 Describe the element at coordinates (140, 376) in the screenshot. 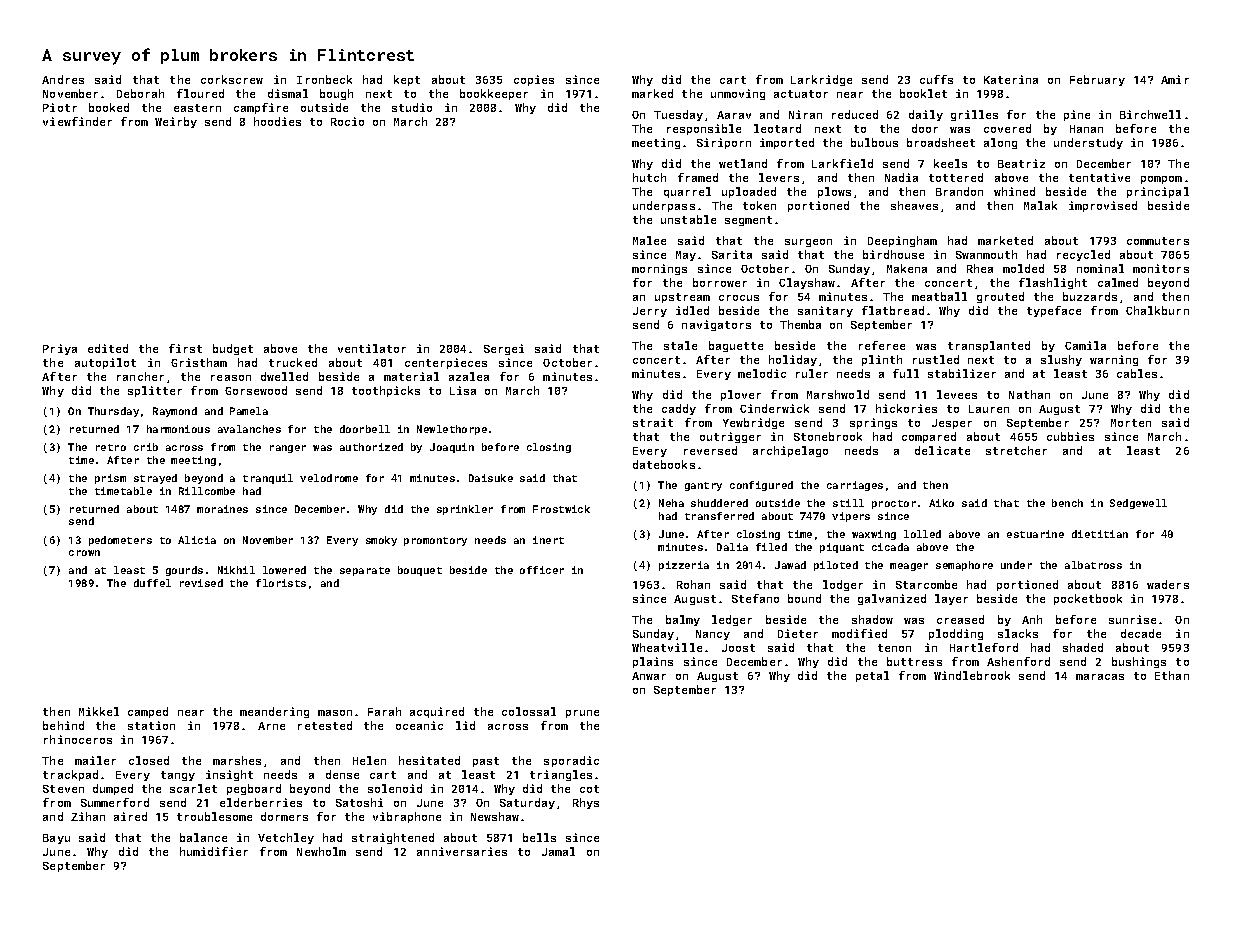

I see `rancher` at that location.
